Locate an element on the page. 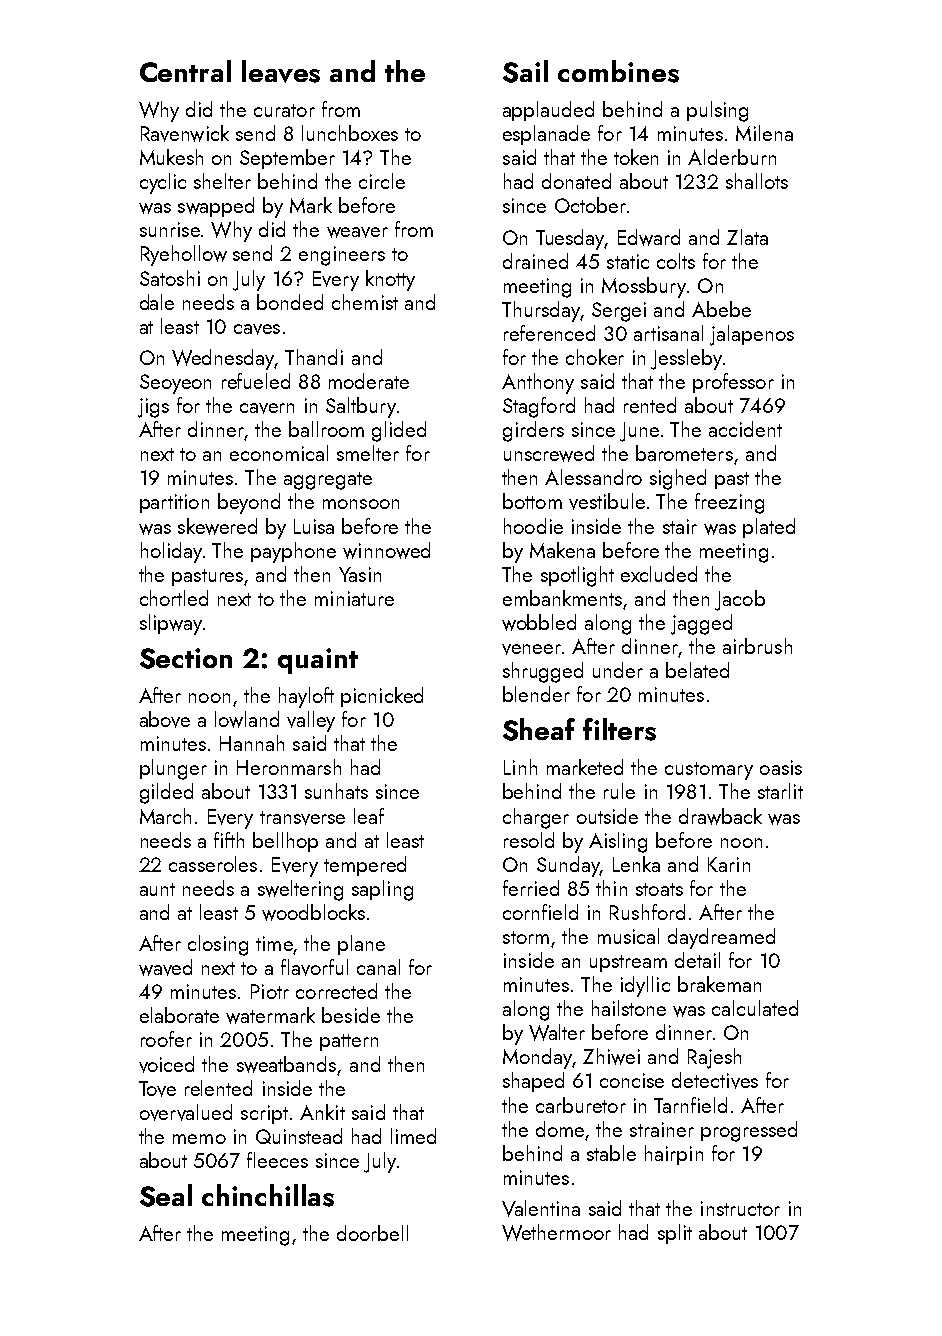  Zlata is located at coordinates (747, 237).
